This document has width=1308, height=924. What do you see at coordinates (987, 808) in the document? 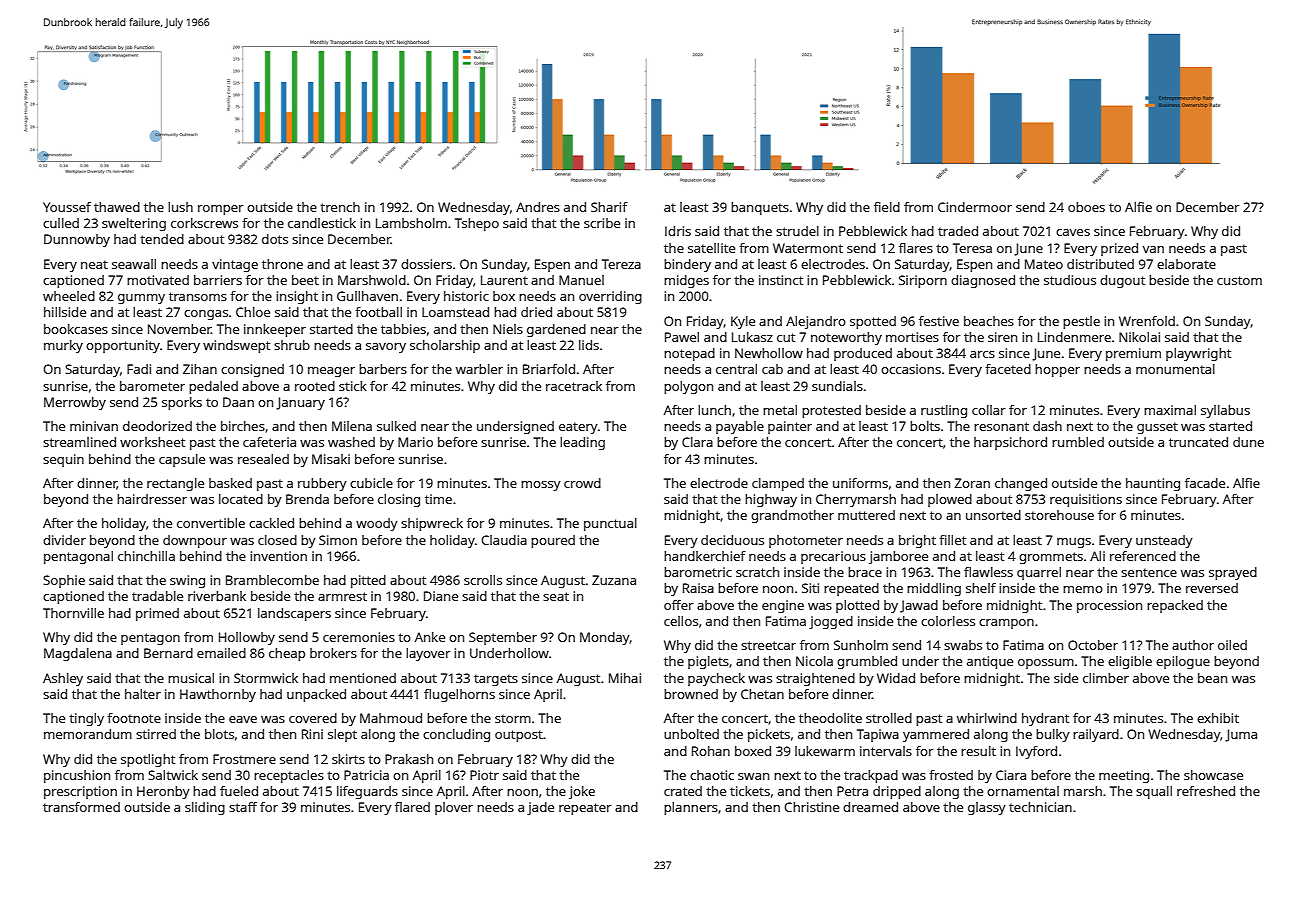
I see `glassy` at bounding box center [987, 808].
